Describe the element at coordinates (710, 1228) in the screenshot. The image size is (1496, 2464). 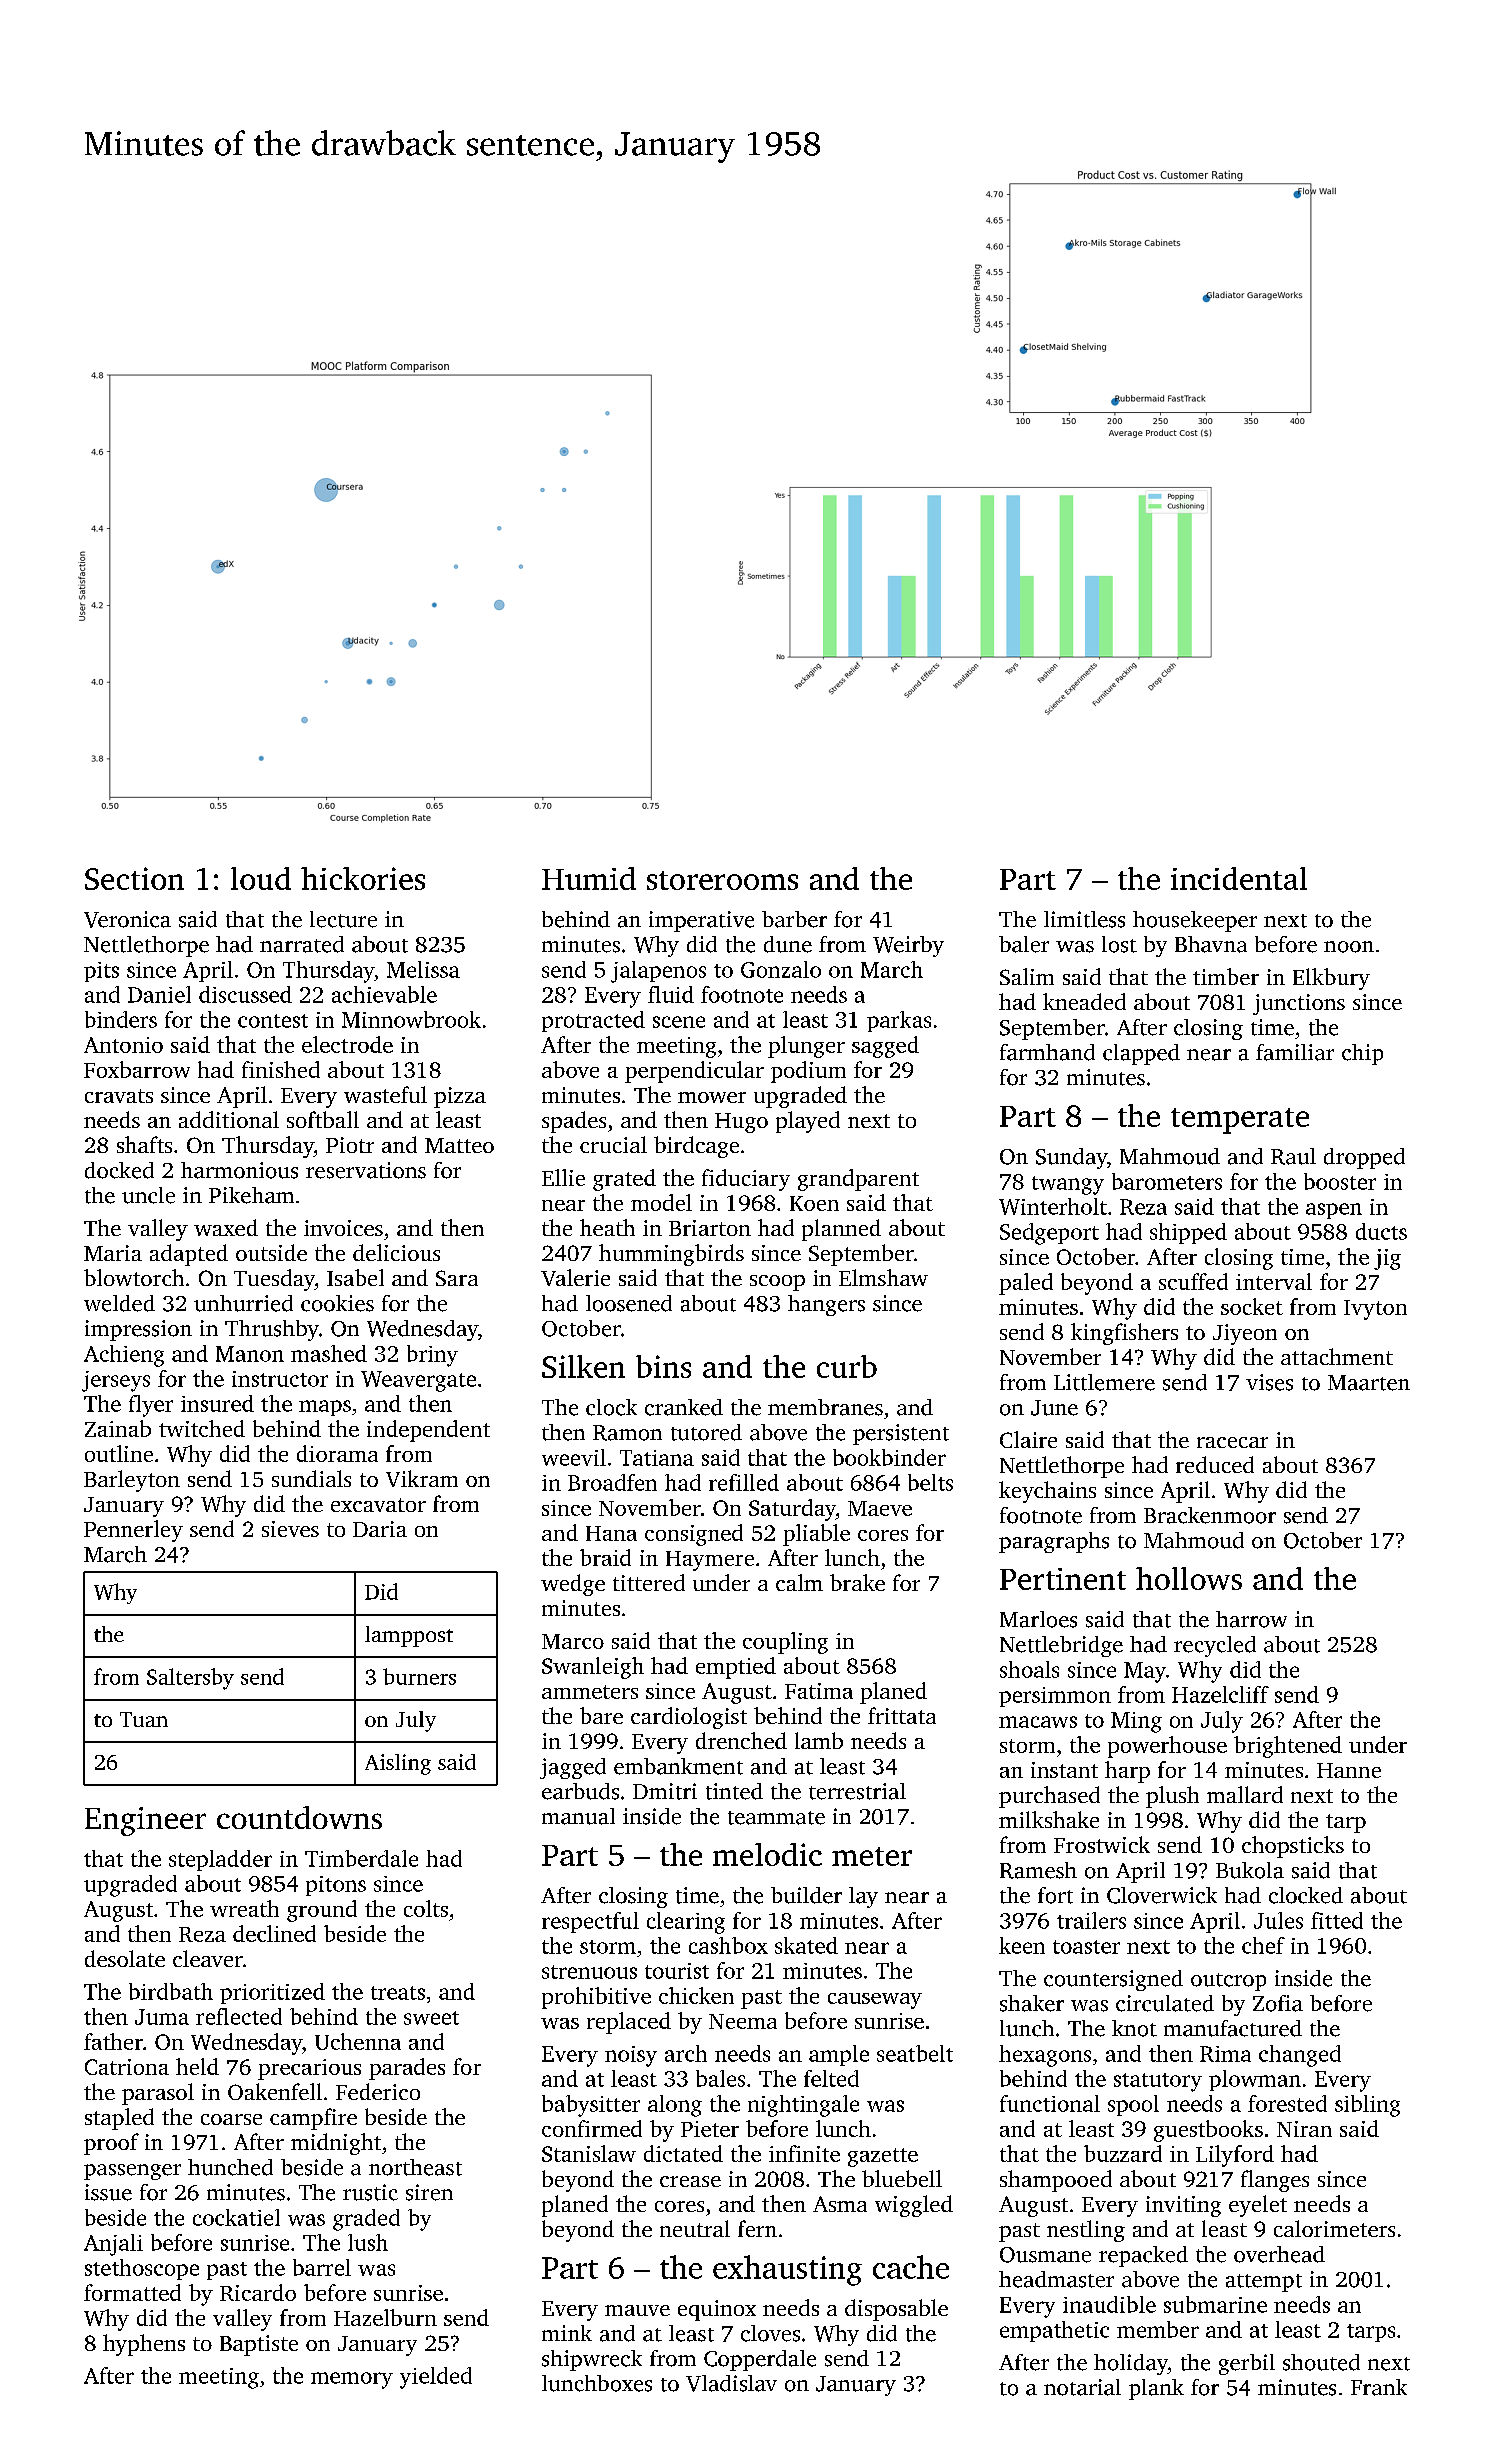
I see `Briarton` at that location.
